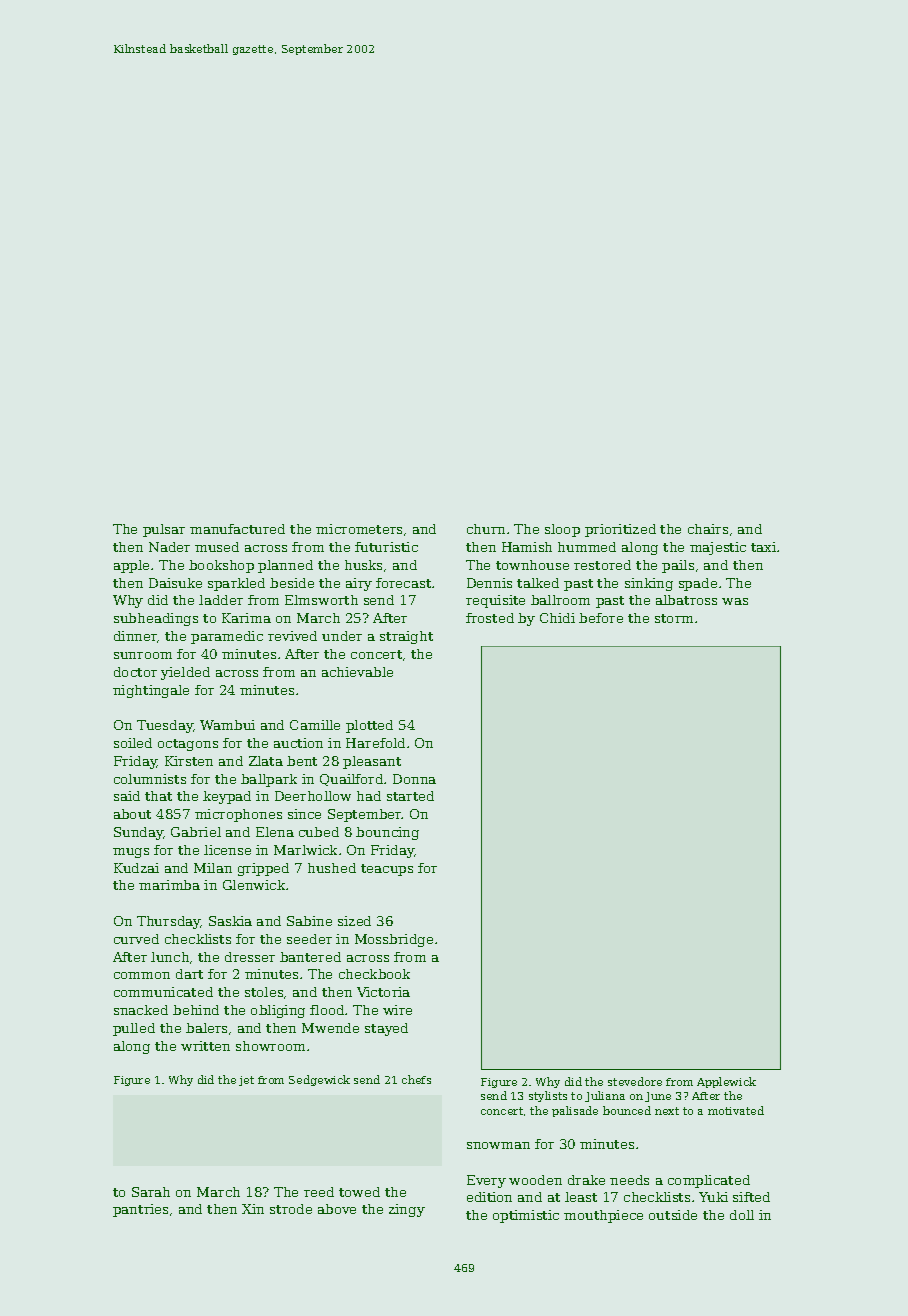 The image size is (908, 1316). I want to click on yielded, so click(185, 673).
